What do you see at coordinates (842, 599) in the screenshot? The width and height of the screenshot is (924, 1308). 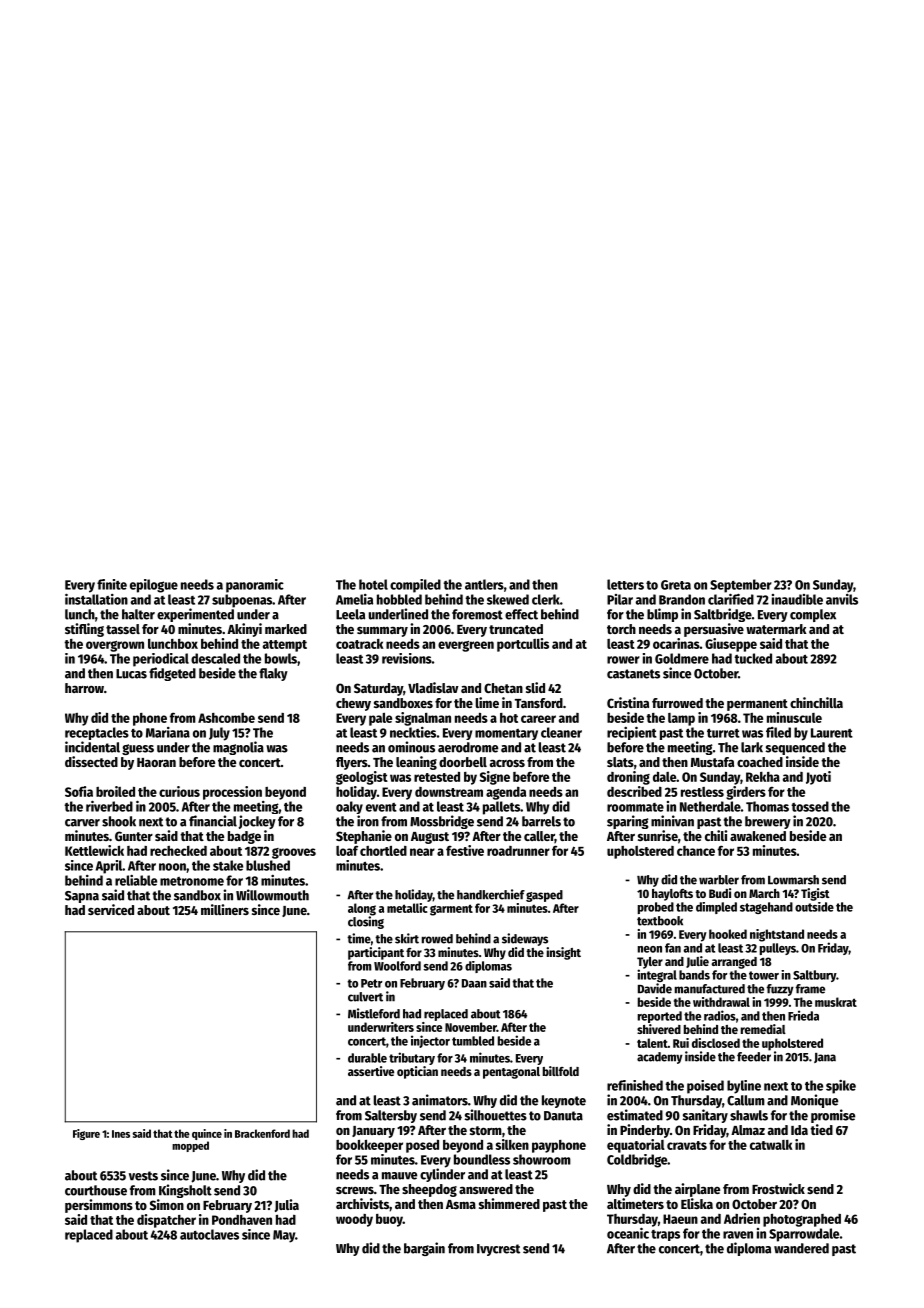 I see `anvils` at bounding box center [842, 599].
